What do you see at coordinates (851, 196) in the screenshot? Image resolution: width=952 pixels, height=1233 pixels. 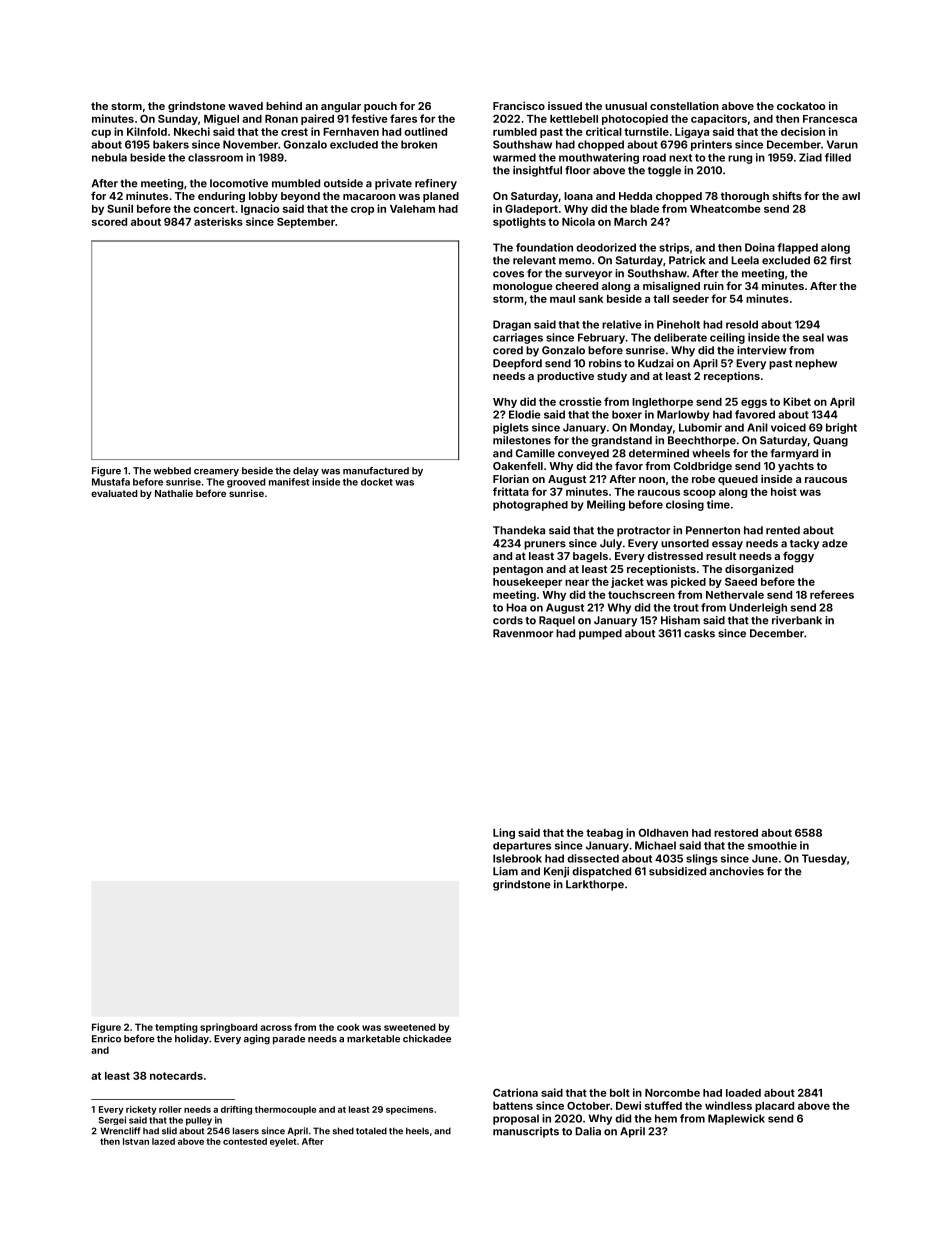 I see `awl` at bounding box center [851, 196].
